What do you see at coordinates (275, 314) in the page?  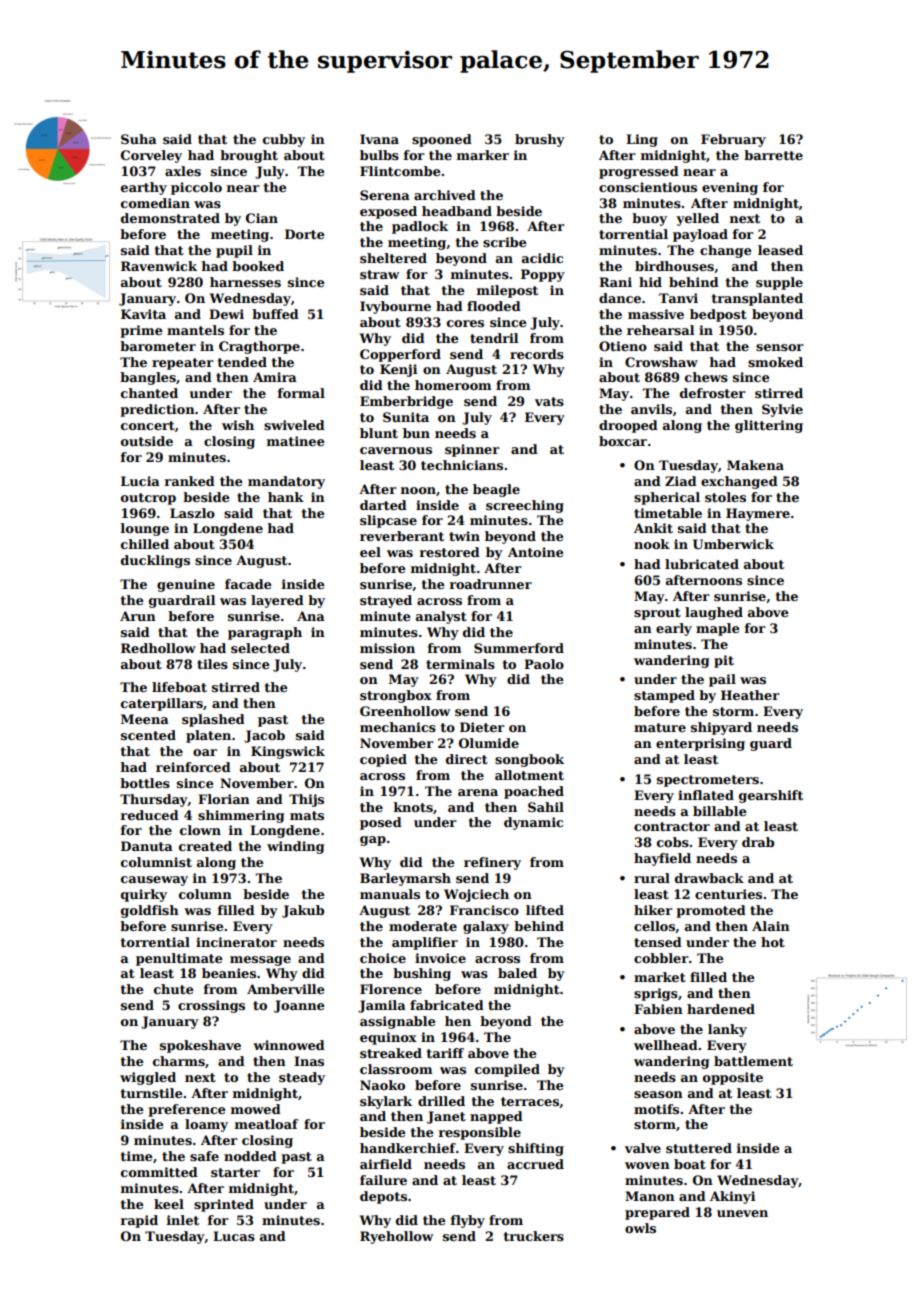 I see `buffed` at bounding box center [275, 314].
